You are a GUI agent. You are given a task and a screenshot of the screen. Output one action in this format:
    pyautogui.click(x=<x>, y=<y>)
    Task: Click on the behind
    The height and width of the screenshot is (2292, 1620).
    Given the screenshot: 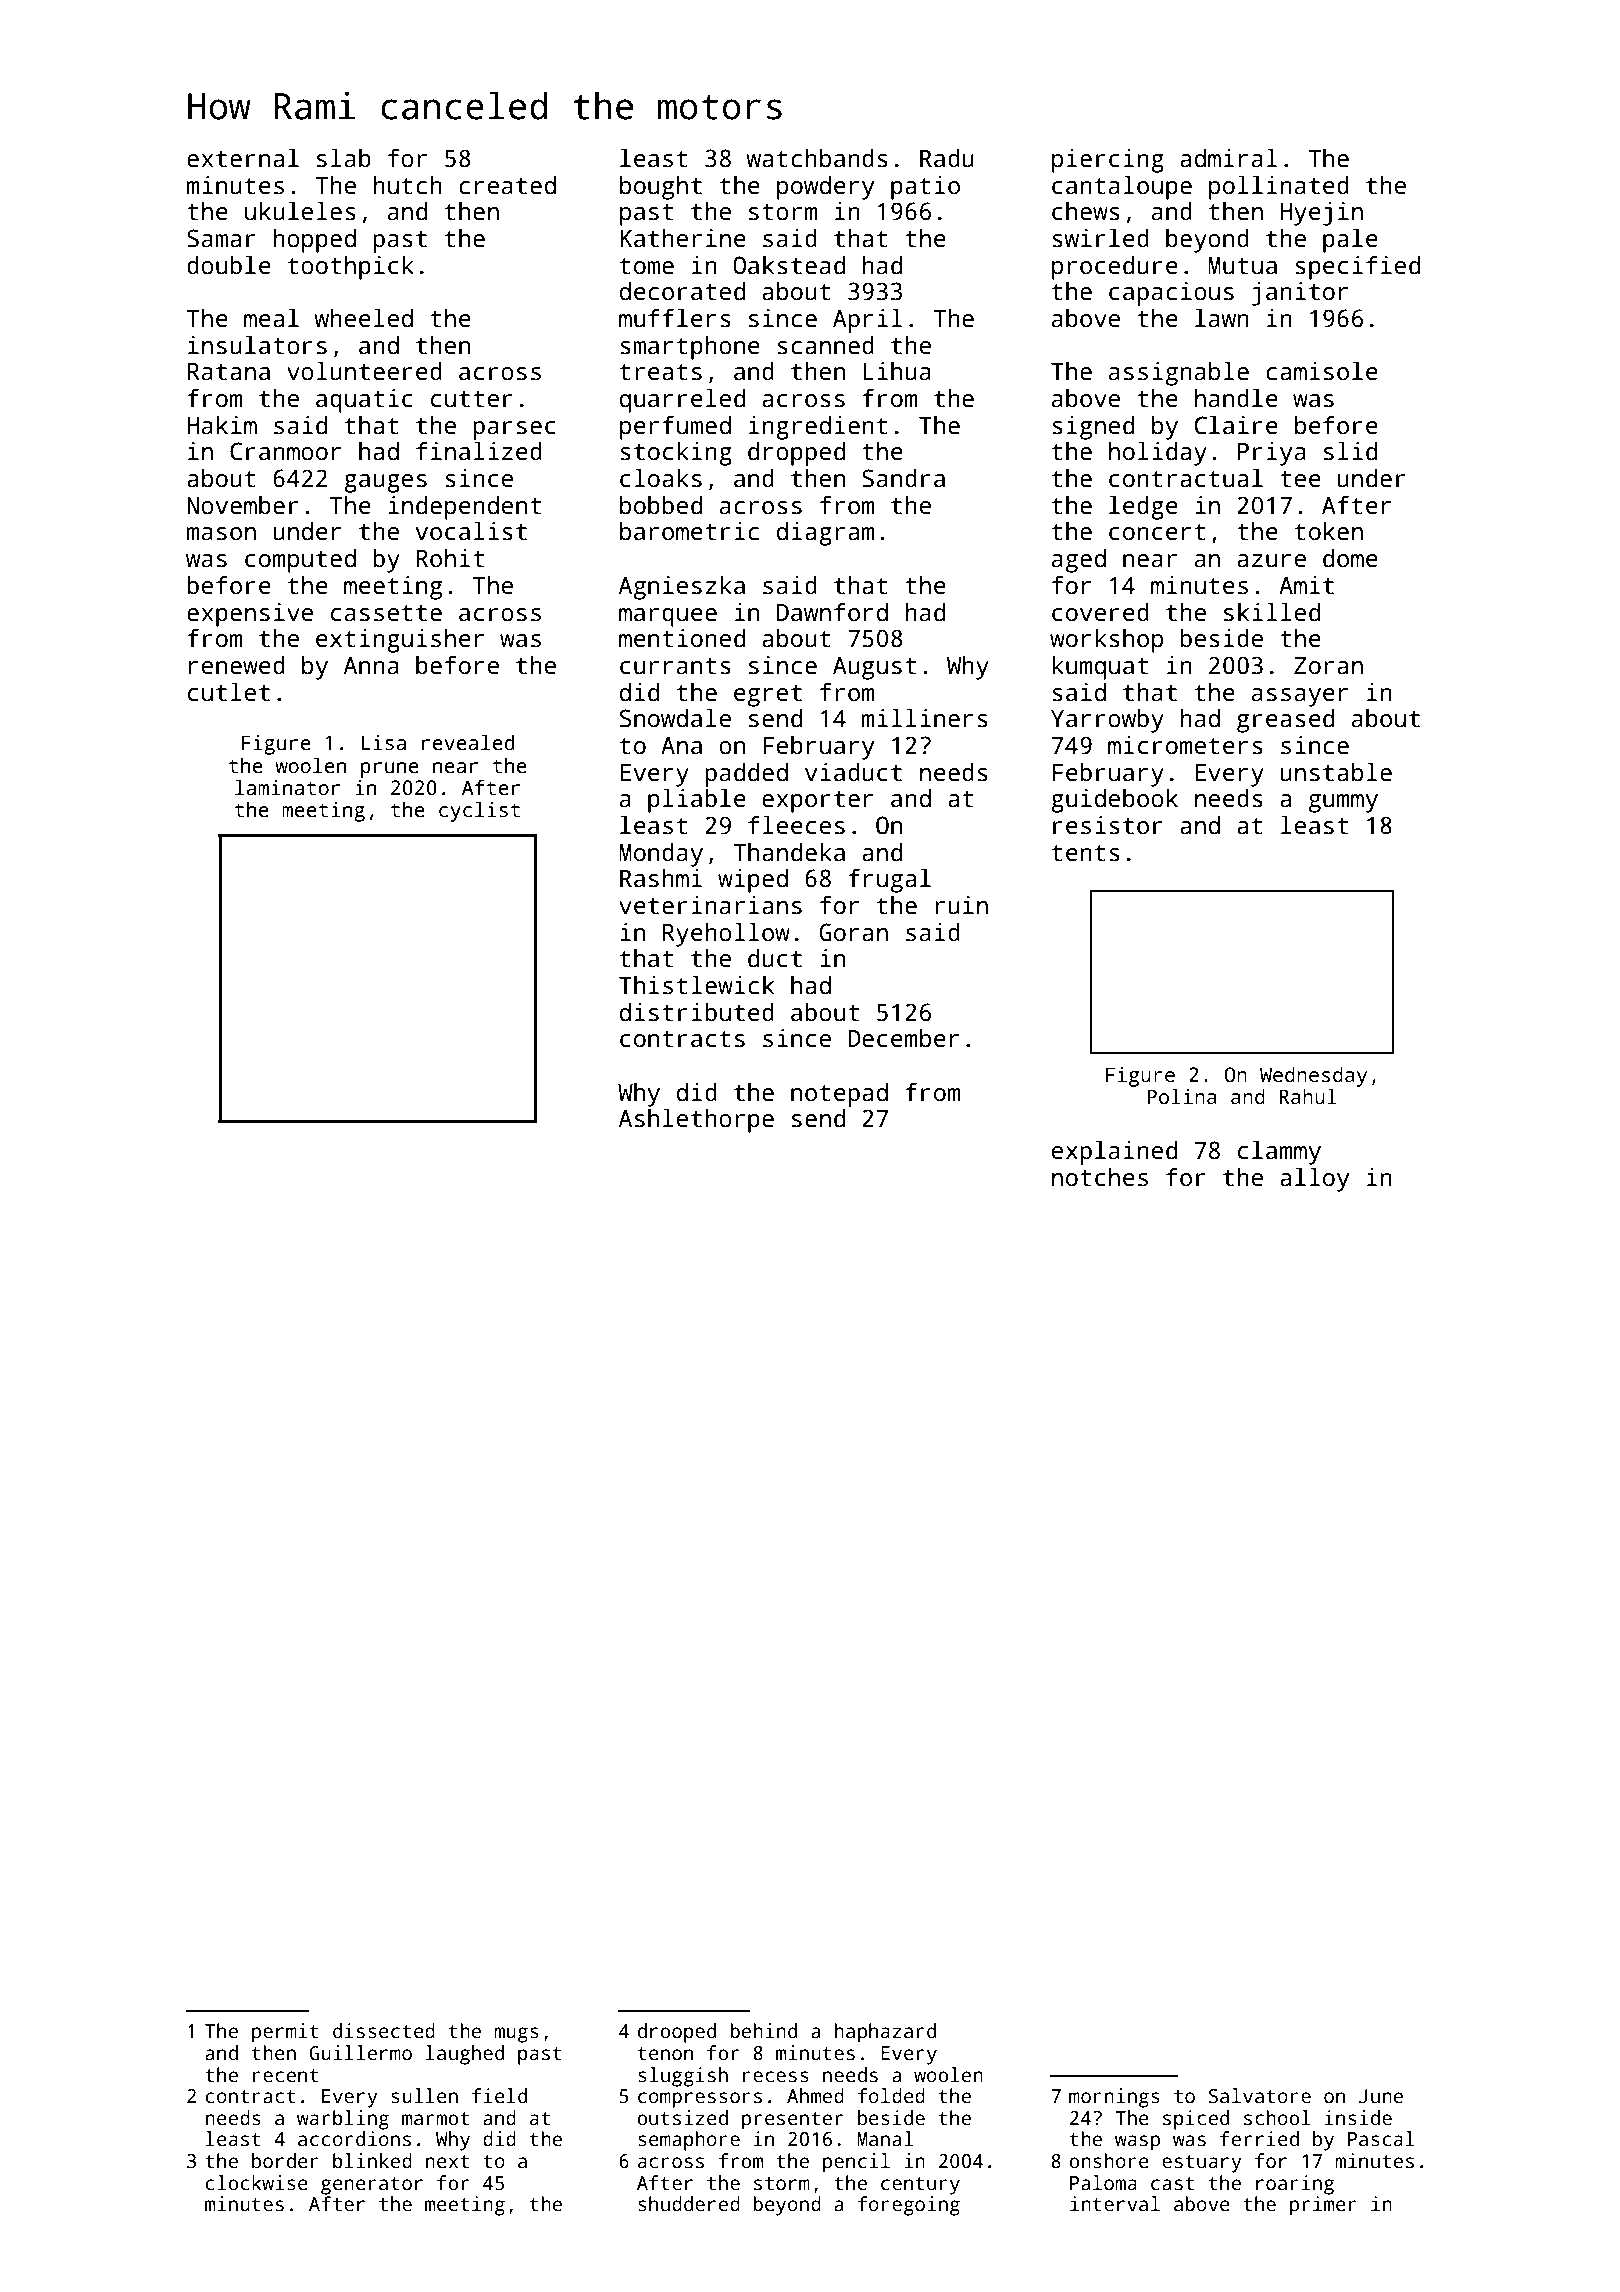 What is the action you would take?
    pyautogui.click(x=763, y=2031)
